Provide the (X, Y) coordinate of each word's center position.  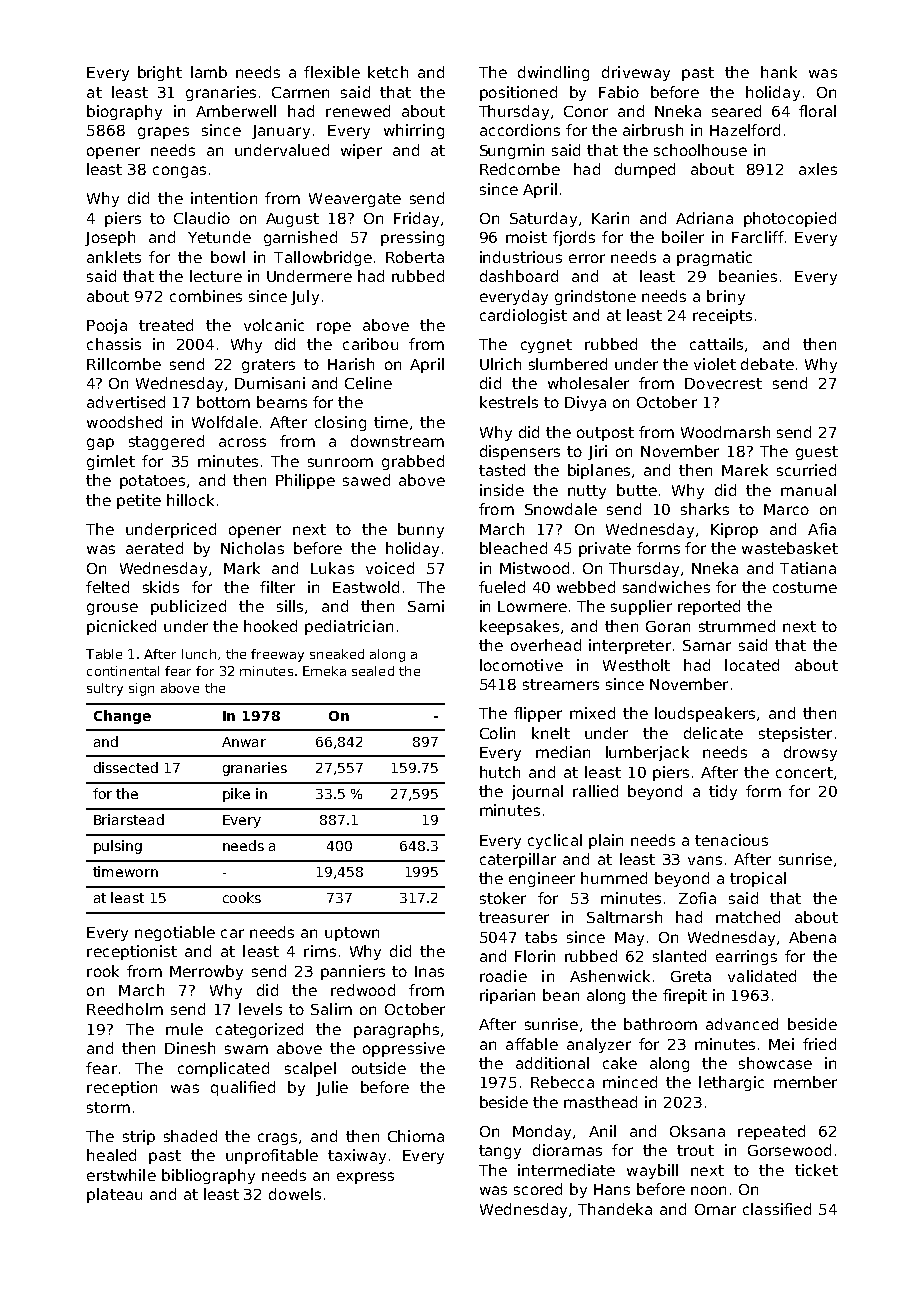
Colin (497, 733)
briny (726, 297)
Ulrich (500, 364)
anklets (114, 257)
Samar (707, 645)
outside (379, 1068)
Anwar (244, 742)
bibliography (208, 1176)
